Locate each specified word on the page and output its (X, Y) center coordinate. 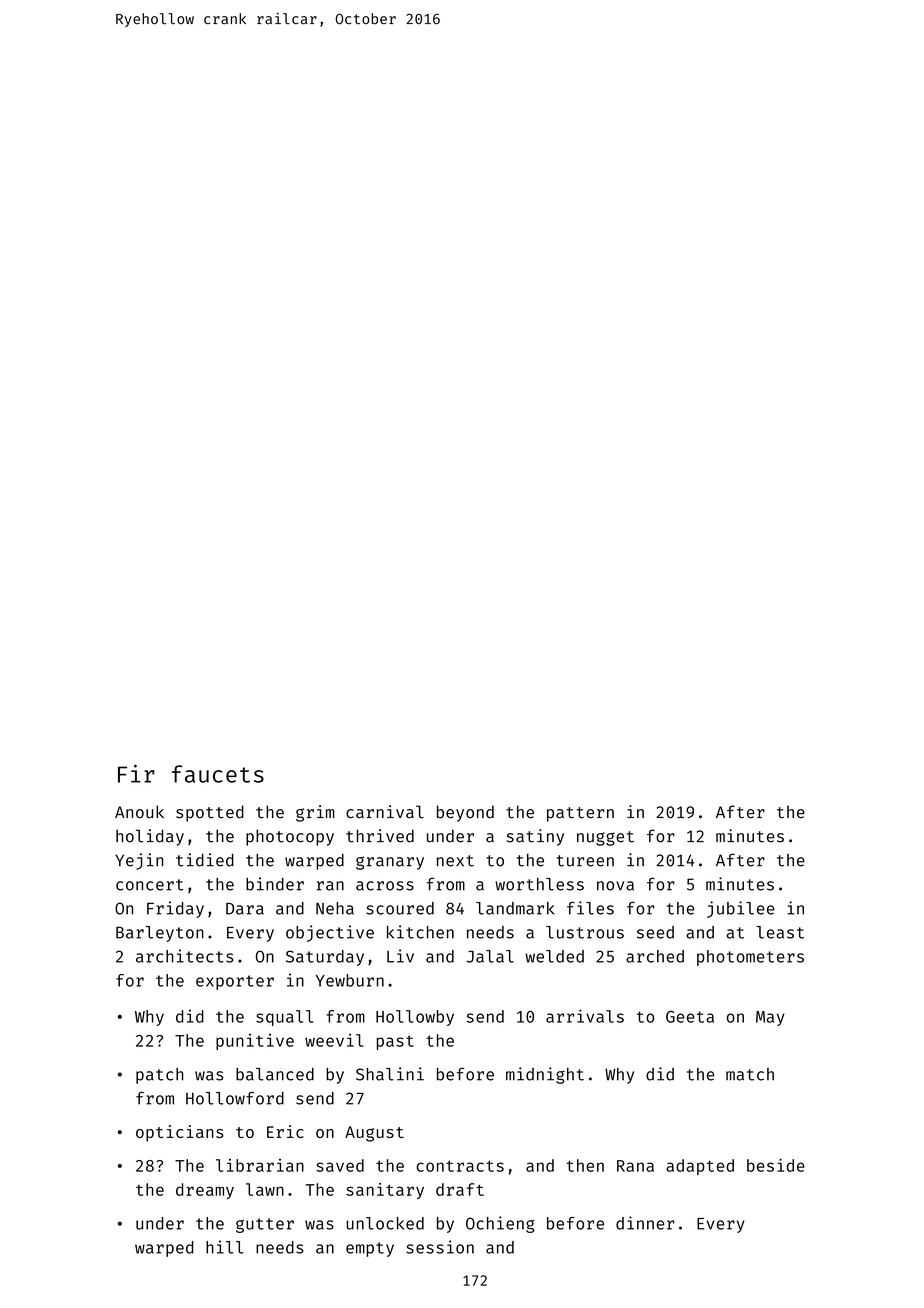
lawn (265, 1189)
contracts (460, 1166)
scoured (400, 908)
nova (615, 886)
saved (340, 1165)
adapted (700, 1167)
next (455, 861)
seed (655, 932)
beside (776, 1165)
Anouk (139, 812)
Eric (285, 1131)
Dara (245, 909)
